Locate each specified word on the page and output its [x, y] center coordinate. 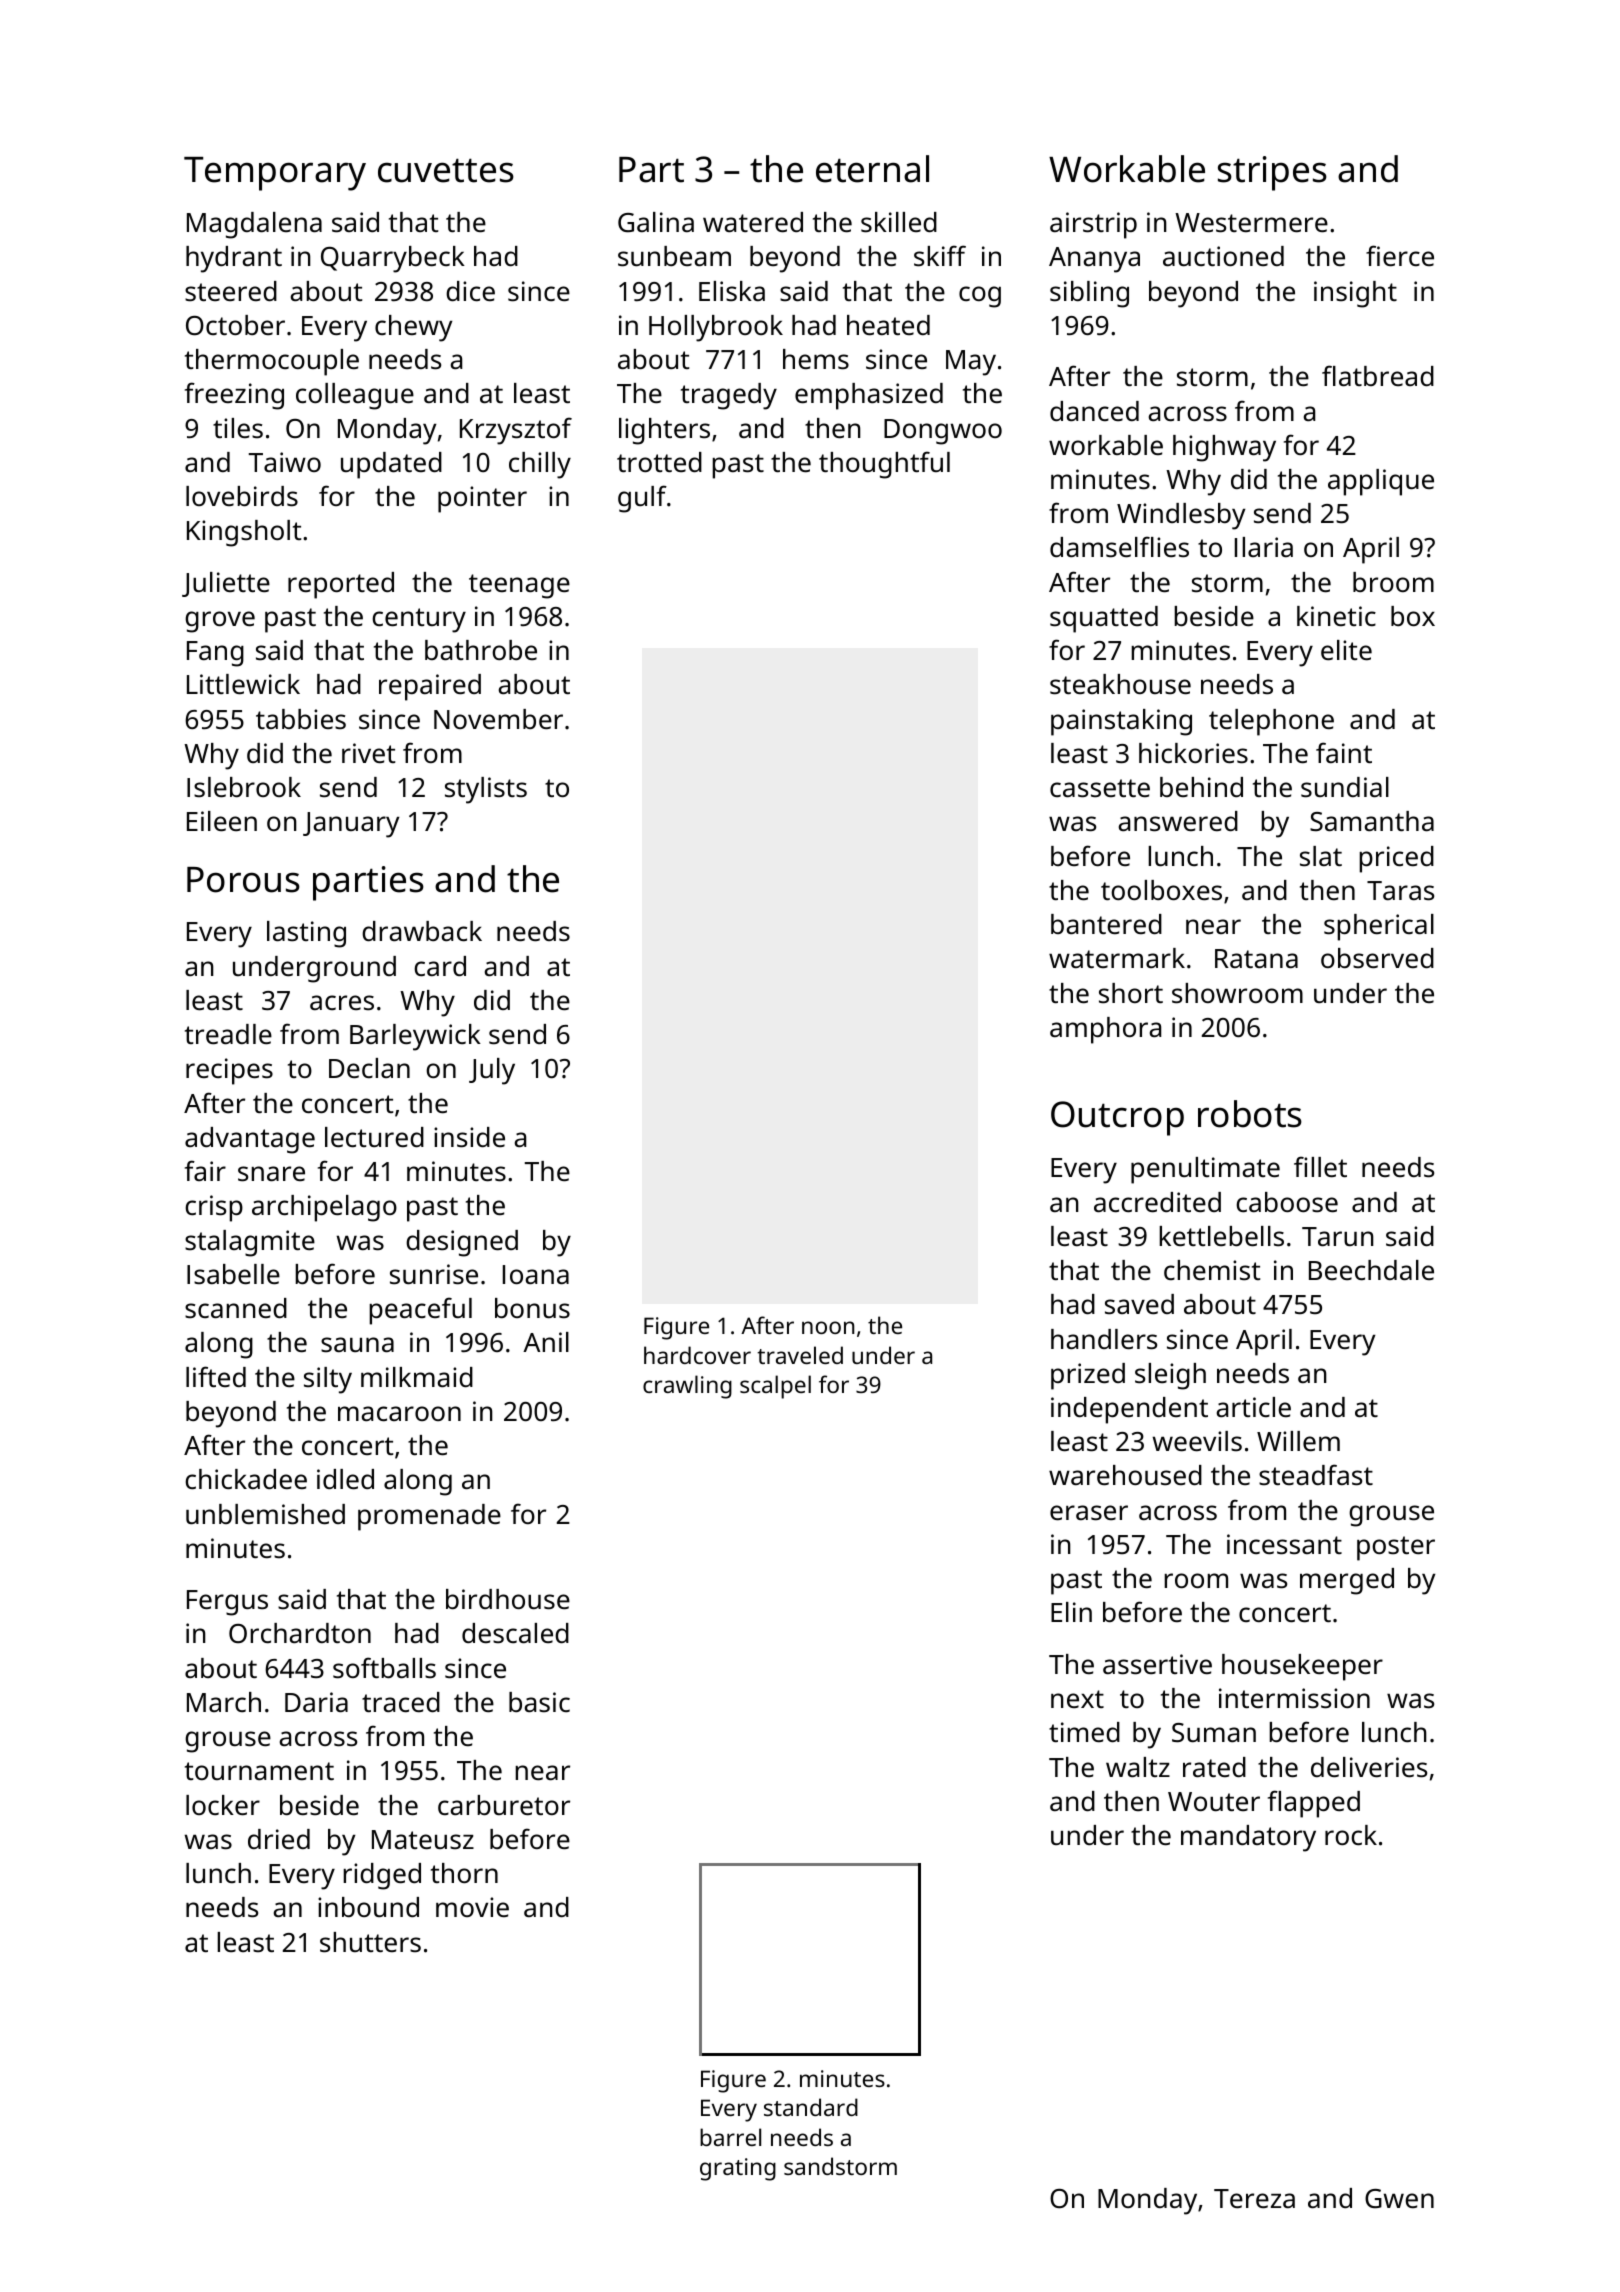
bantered [1106, 924]
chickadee [246, 1479]
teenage [519, 586]
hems [816, 359]
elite [1346, 650]
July [492, 1071]
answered [1178, 821]
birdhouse [508, 1599]
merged [1347, 1581]
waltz [1138, 1767]
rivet [368, 753]
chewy [414, 328]
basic [539, 1702]
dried [279, 1839]
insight [1355, 294]
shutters [370, 1942]
